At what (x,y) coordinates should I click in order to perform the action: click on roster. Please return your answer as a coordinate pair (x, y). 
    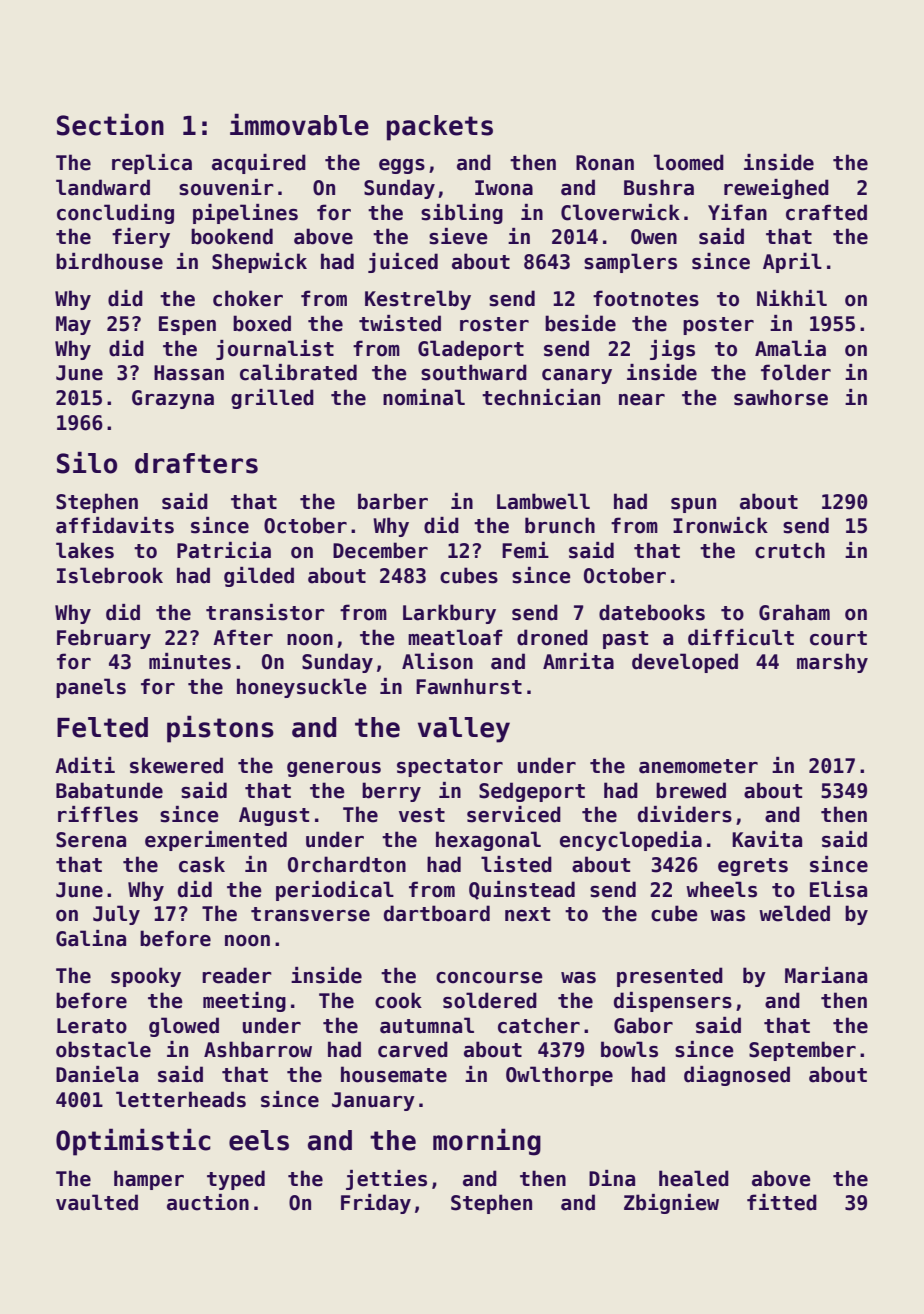
    Looking at the image, I should click on (494, 324).
